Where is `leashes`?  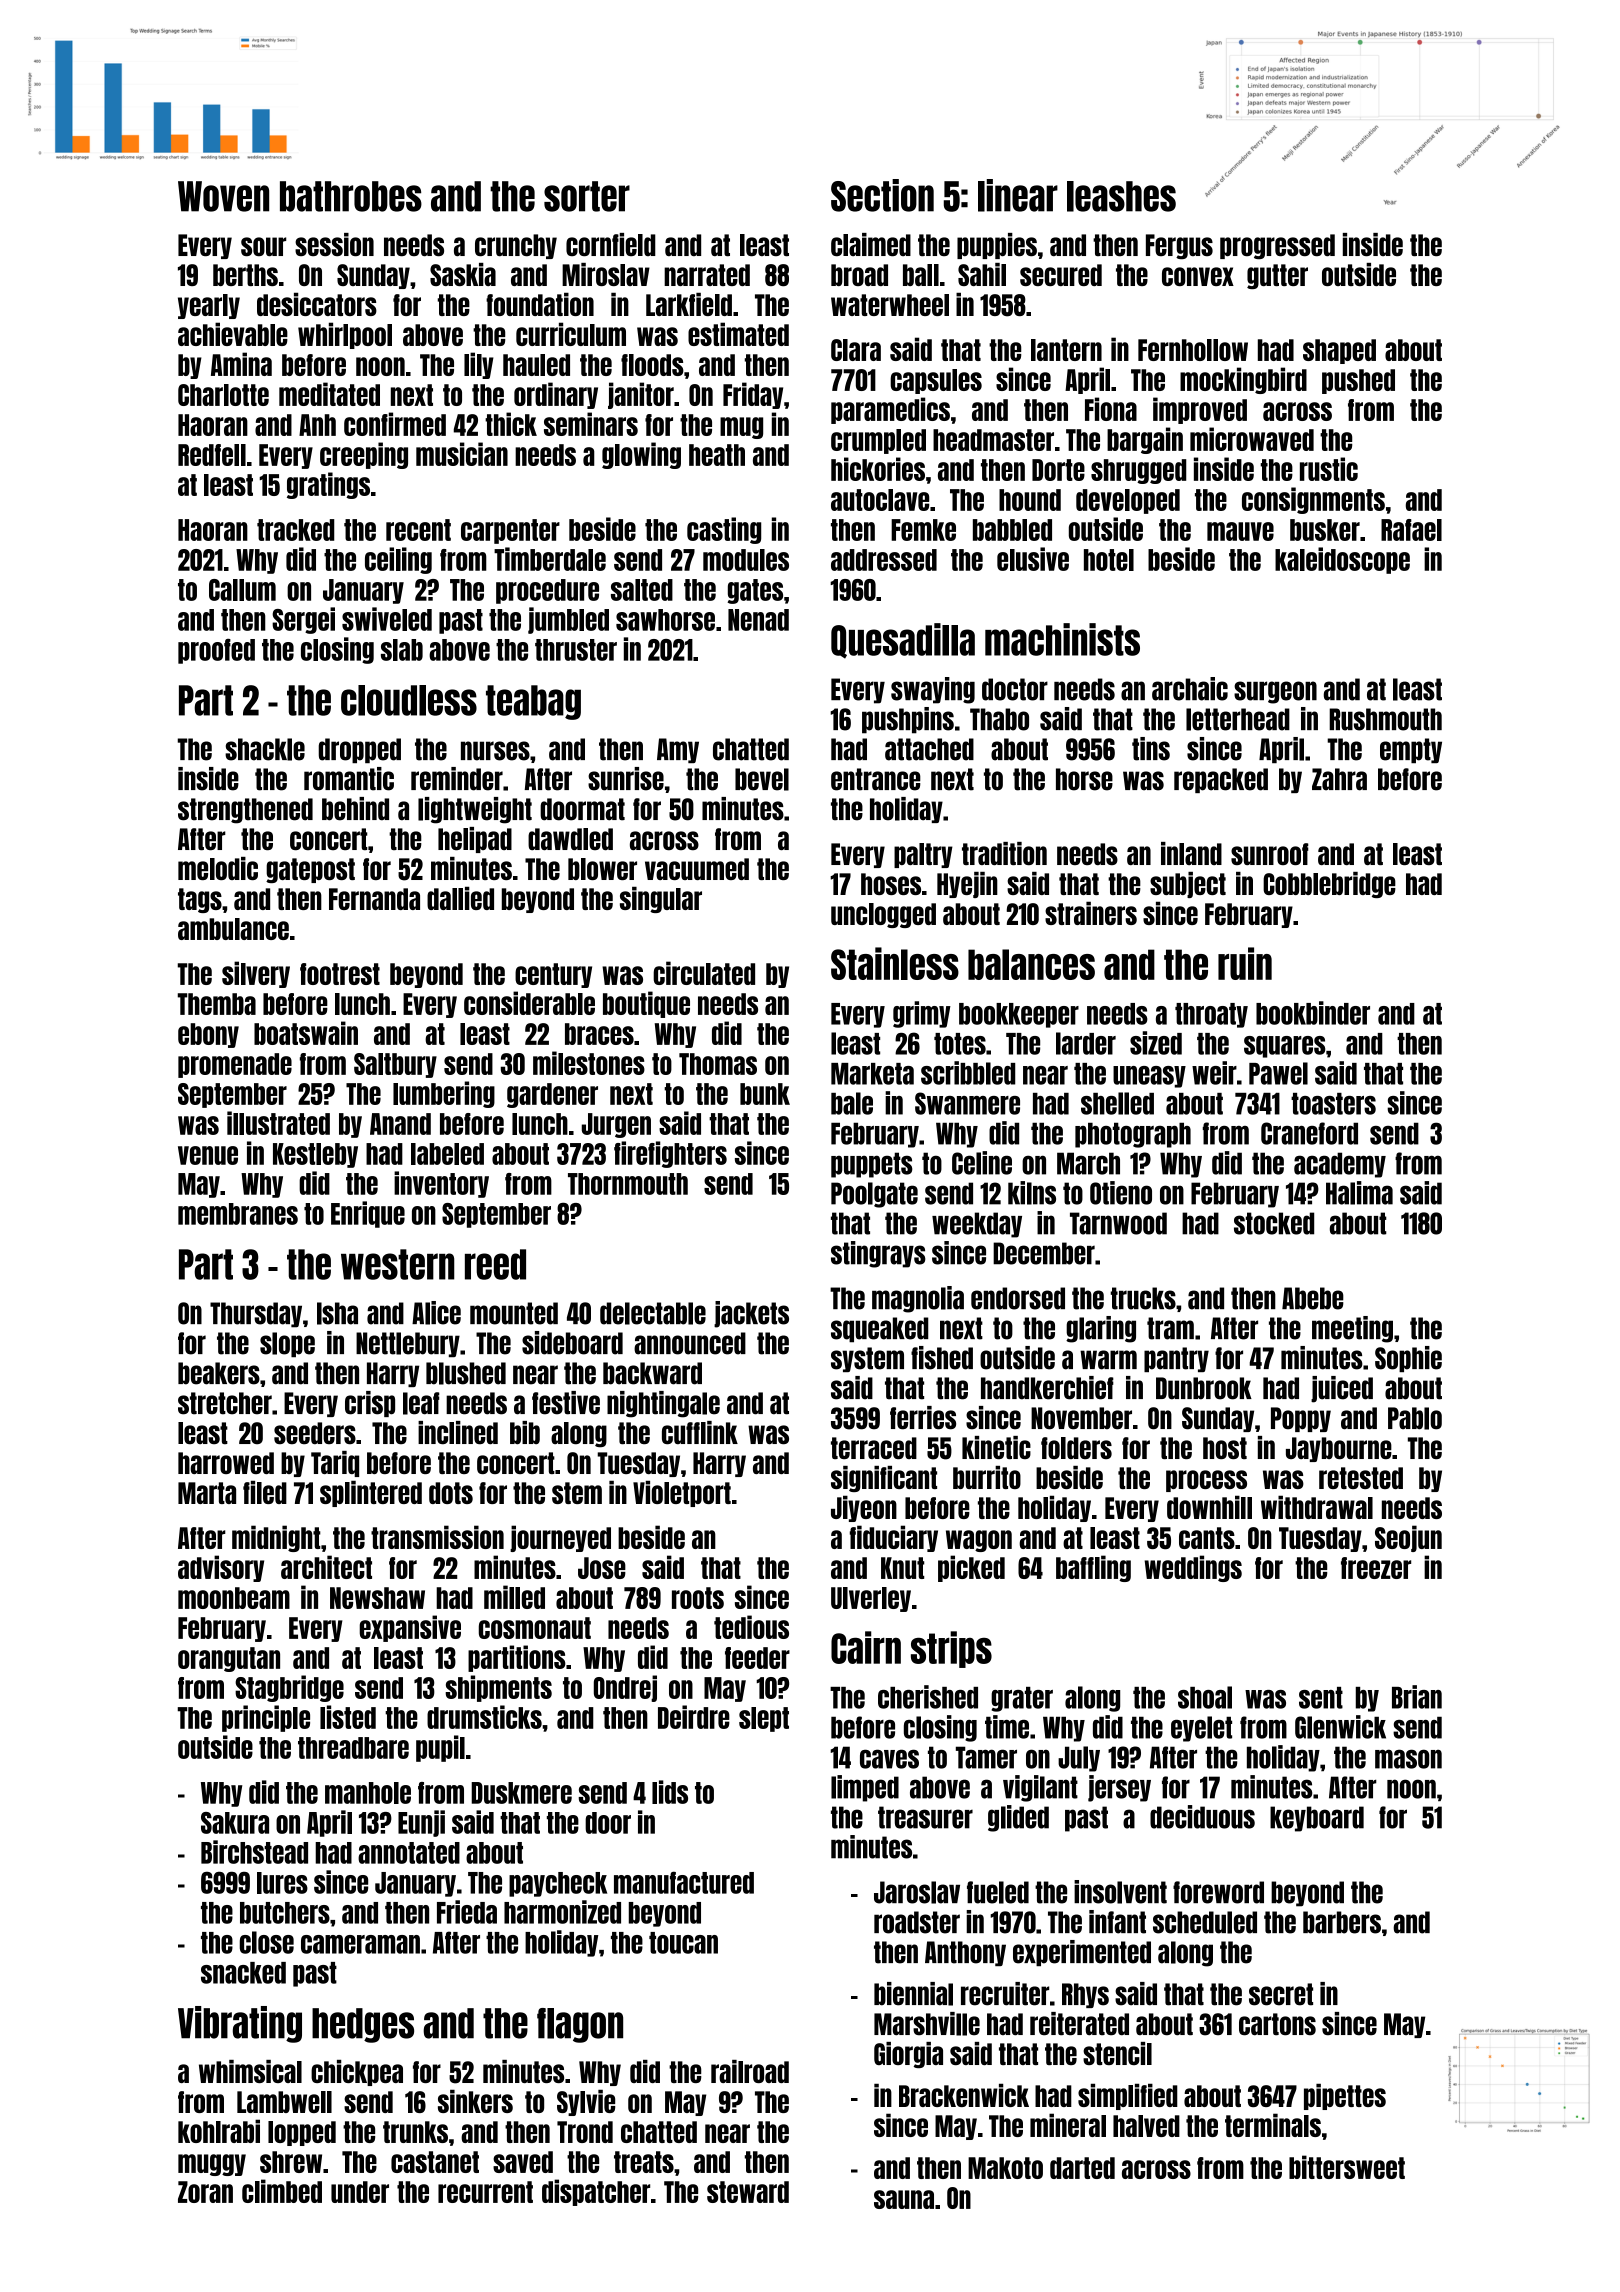
leashes is located at coordinates (1121, 196).
